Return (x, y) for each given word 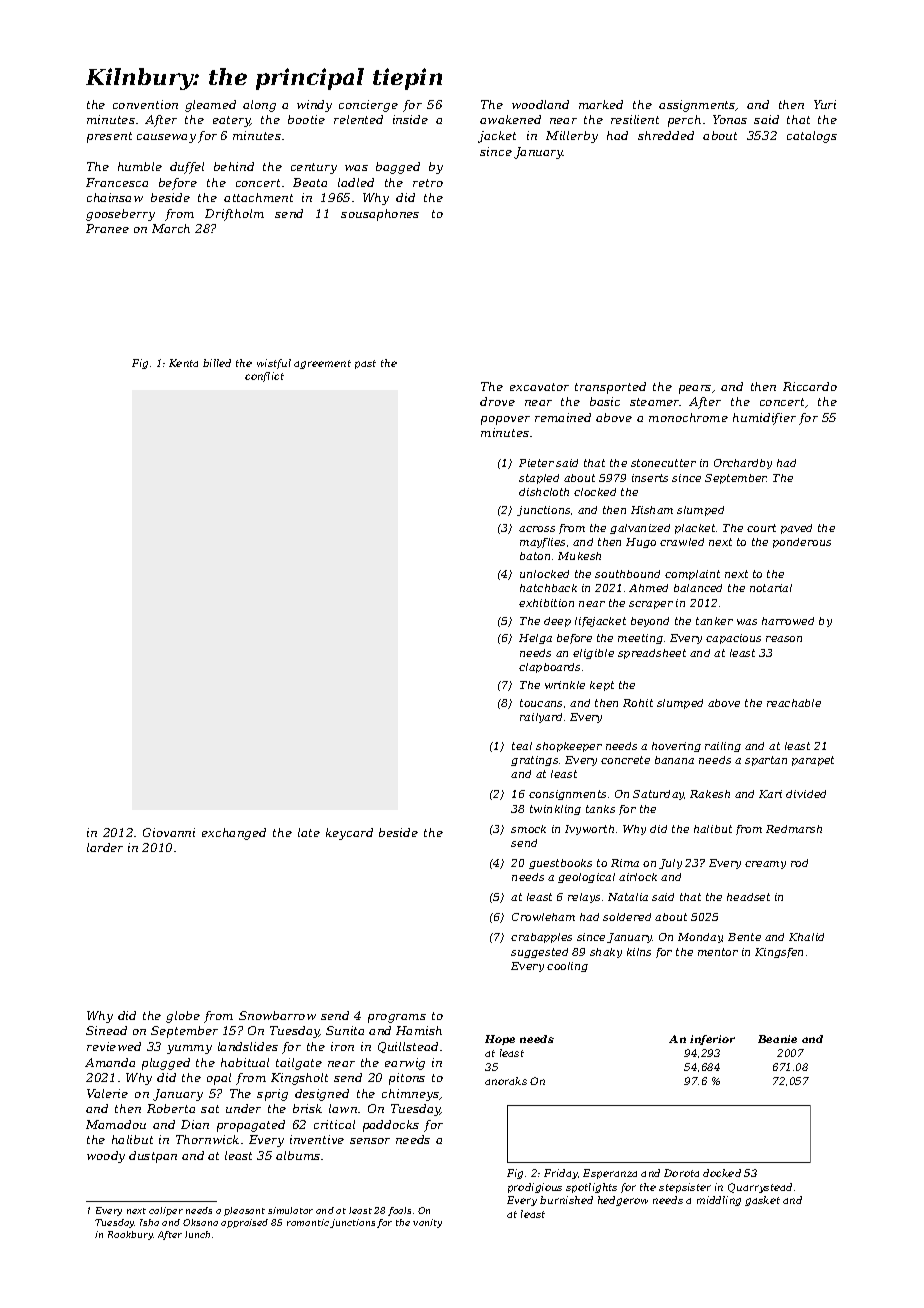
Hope (500, 1040)
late (309, 832)
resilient (635, 119)
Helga (535, 639)
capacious (733, 639)
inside (410, 119)
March (171, 228)
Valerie (107, 1093)
